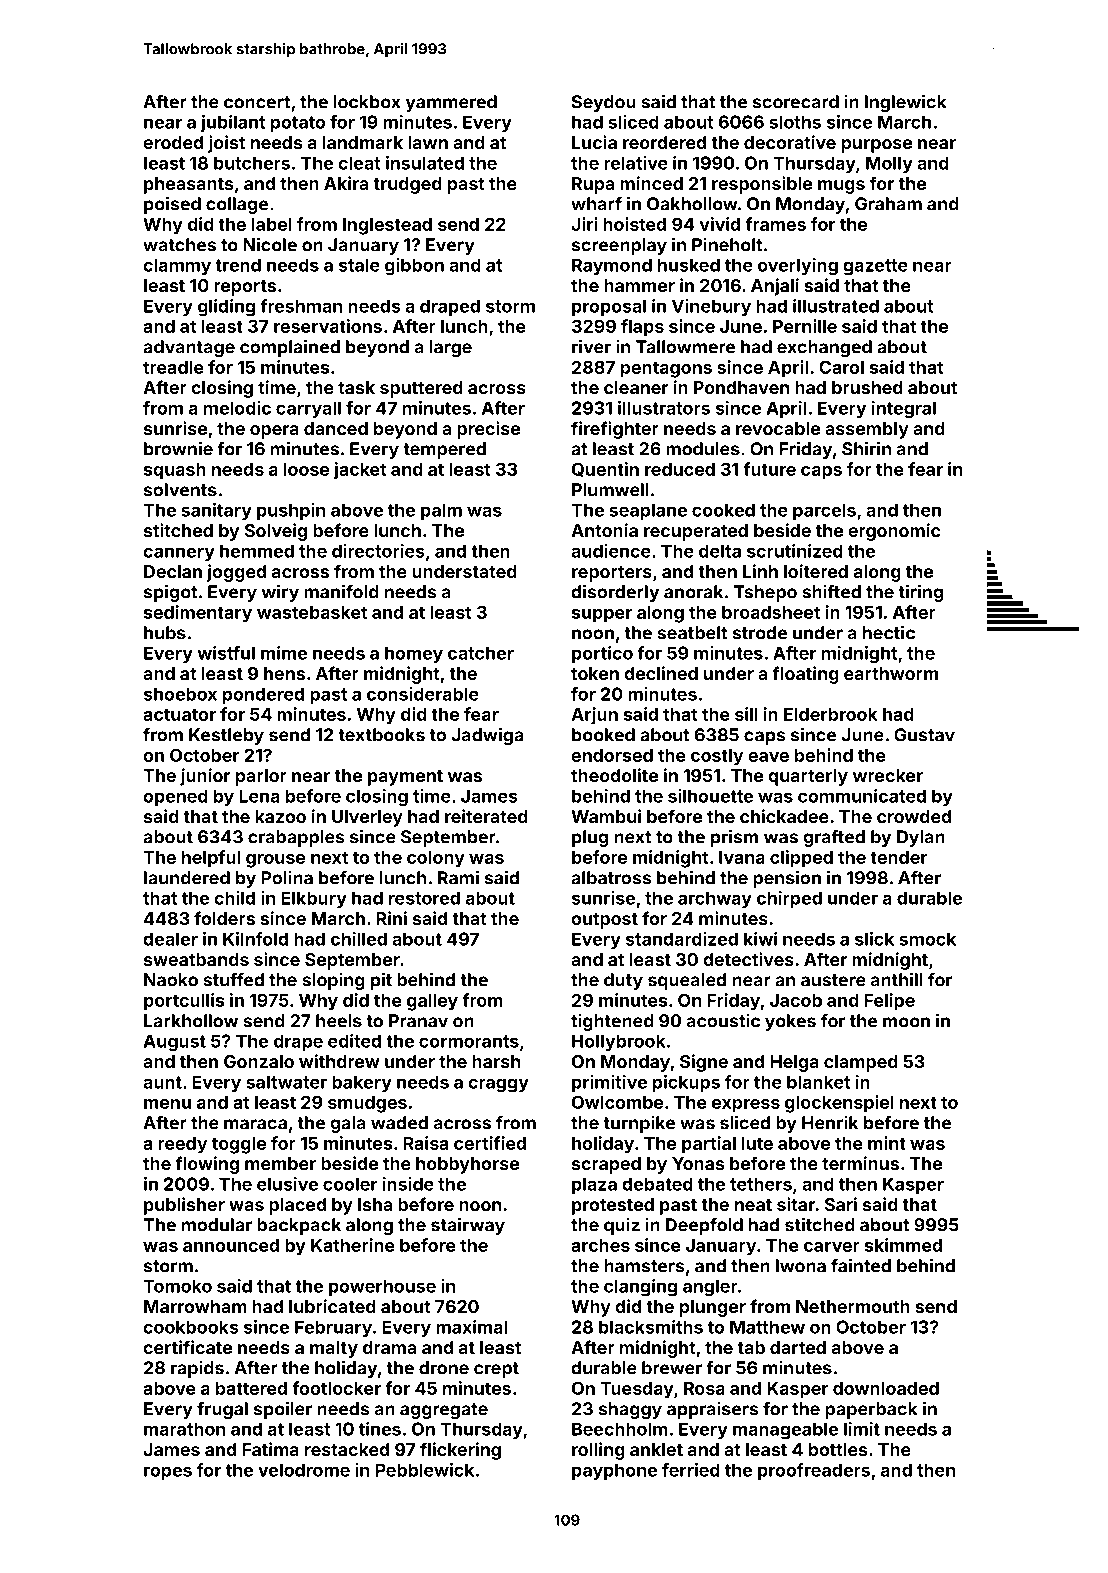  What do you see at coordinates (614, 775) in the image?
I see `theodolite` at bounding box center [614, 775].
